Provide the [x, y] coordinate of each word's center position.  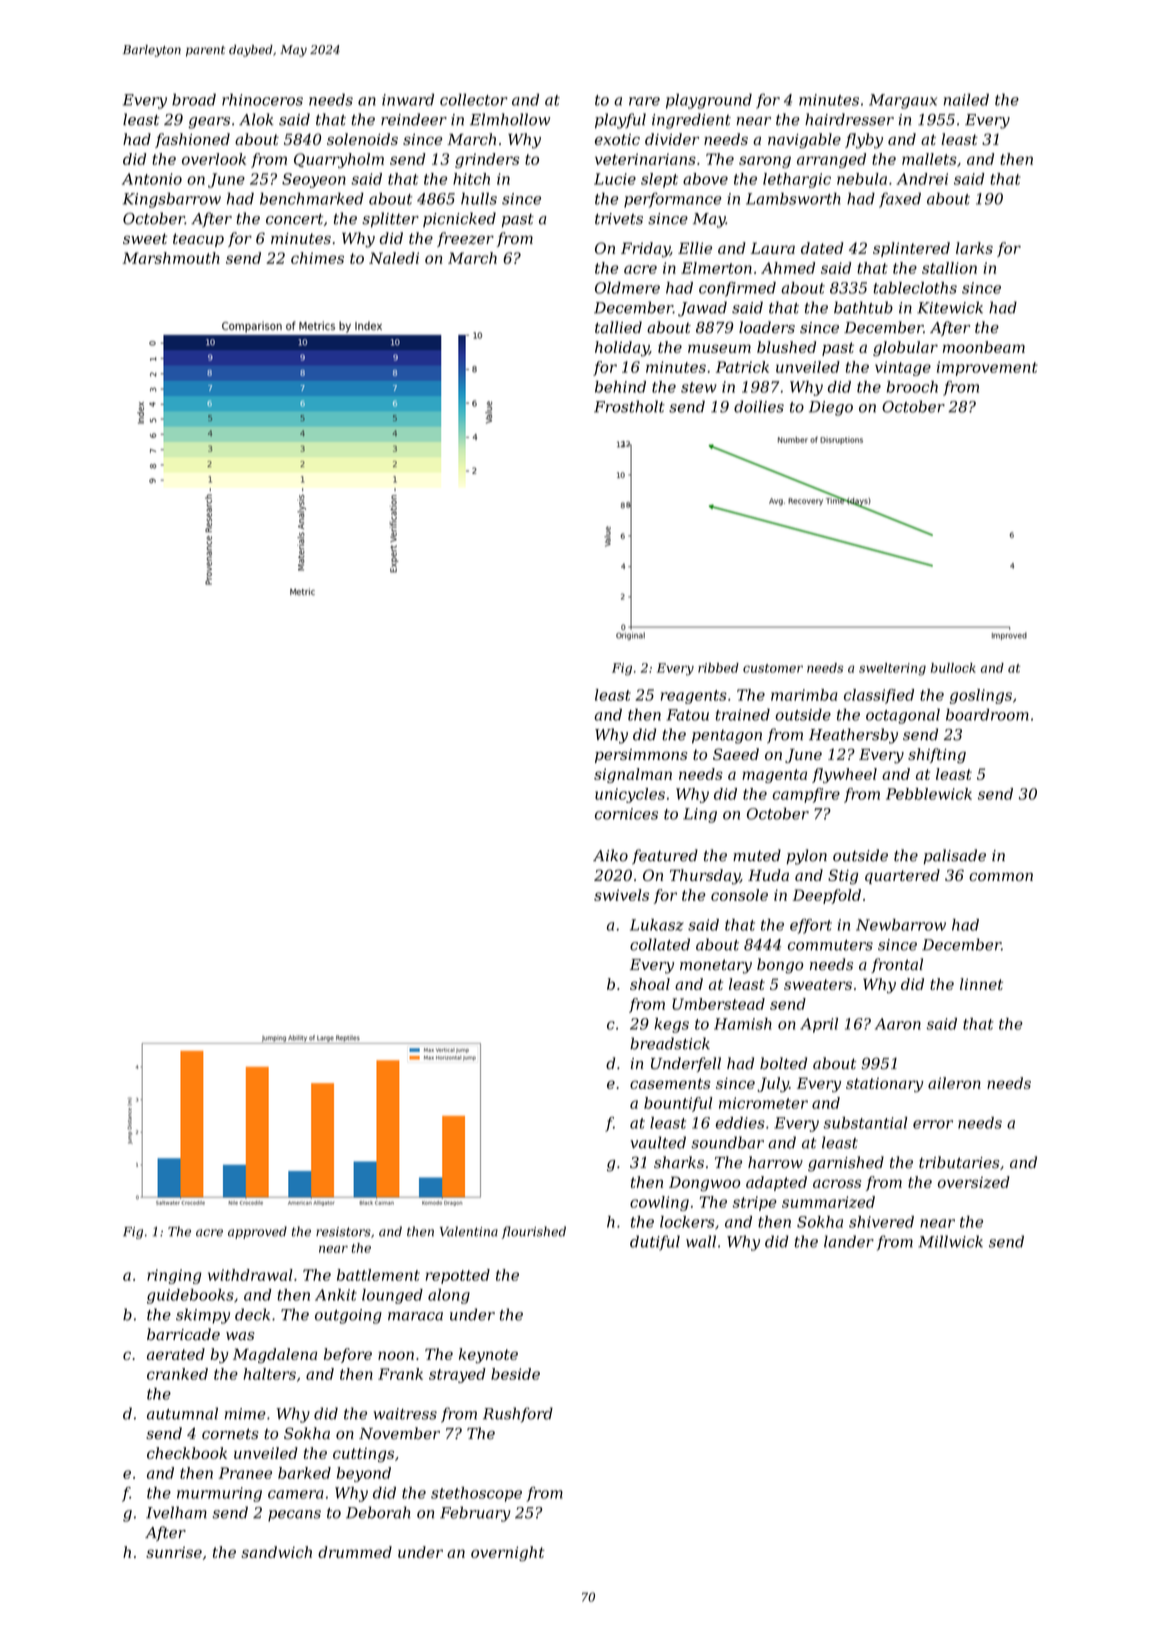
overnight [508, 1553]
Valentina [469, 1231]
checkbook [187, 1453]
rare [644, 101]
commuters [830, 945]
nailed [966, 99]
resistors [343, 1232]
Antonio [152, 179]
